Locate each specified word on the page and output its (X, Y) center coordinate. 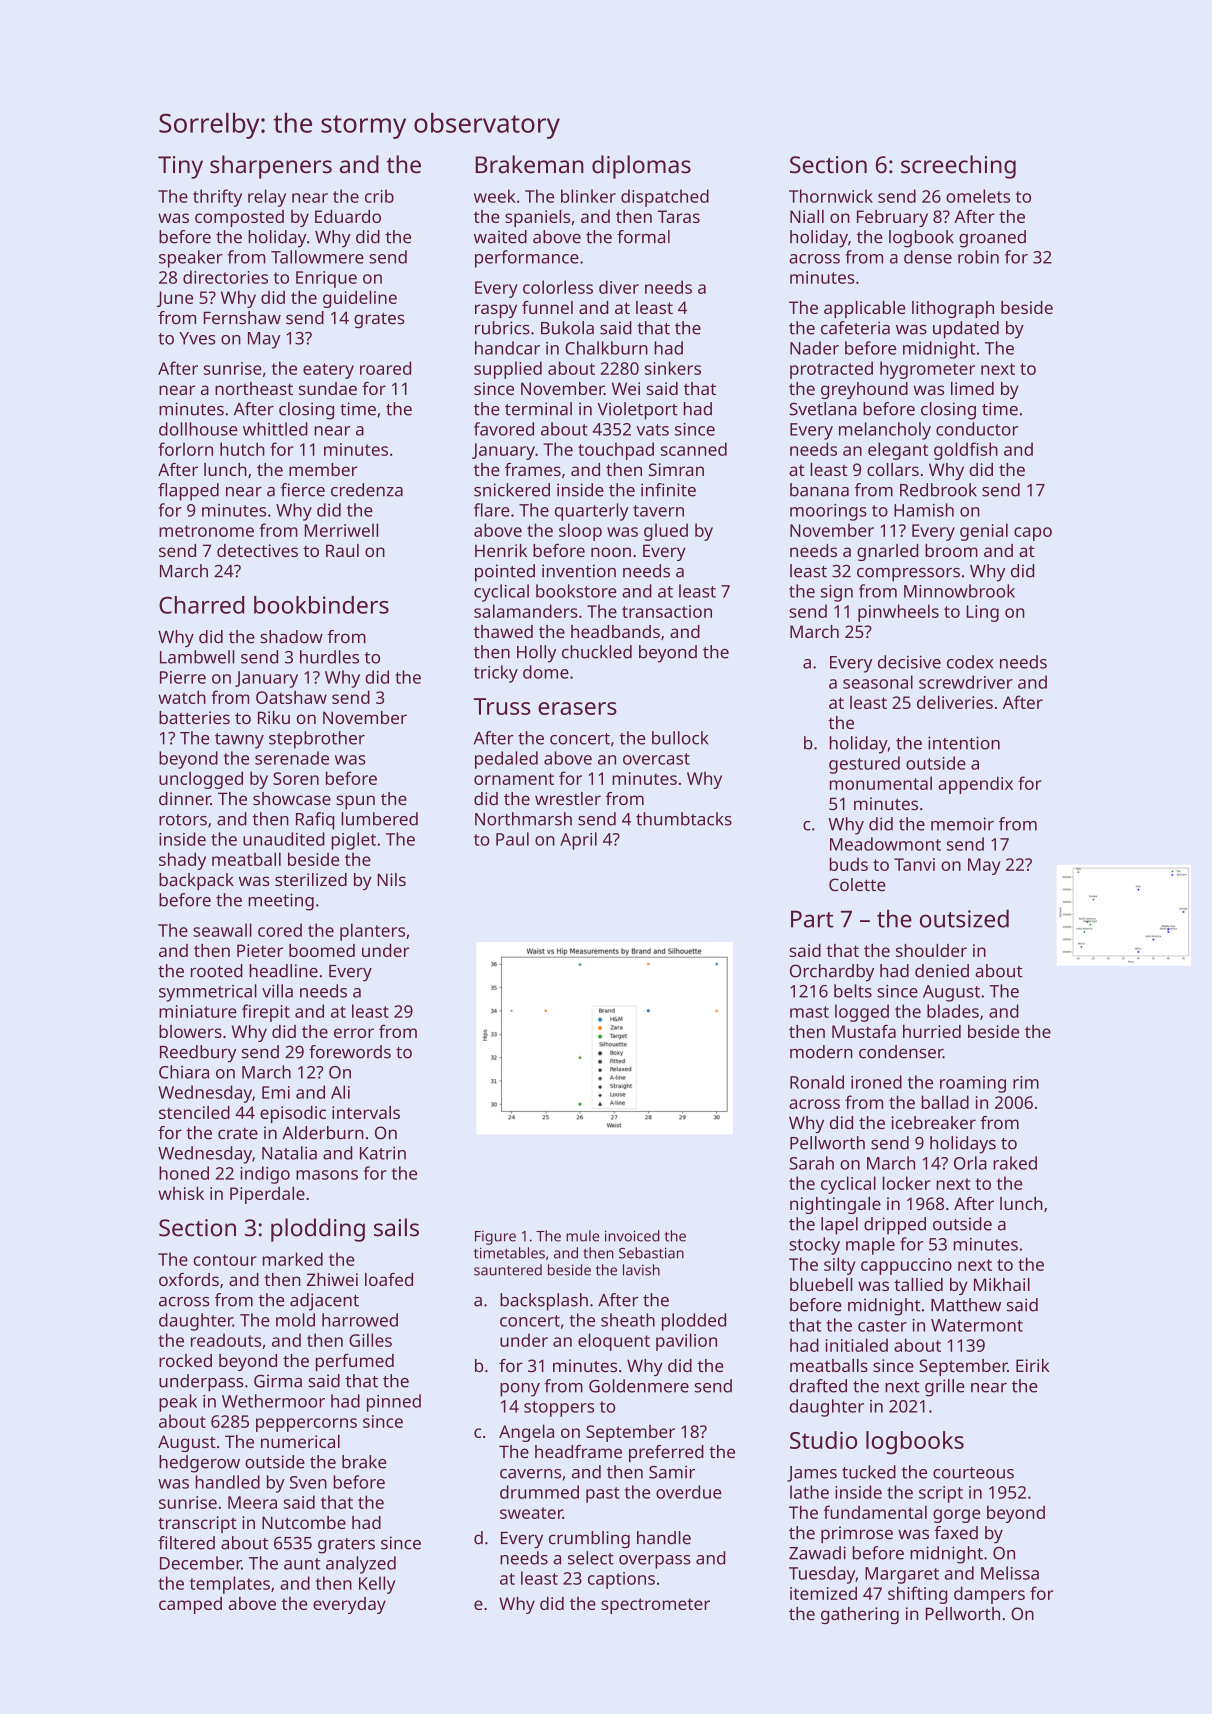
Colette (857, 884)
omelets (978, 196)
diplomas (641, 167)
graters (346, 1546)
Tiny (180, 167)
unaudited (284, 839)
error (354, 1033)
